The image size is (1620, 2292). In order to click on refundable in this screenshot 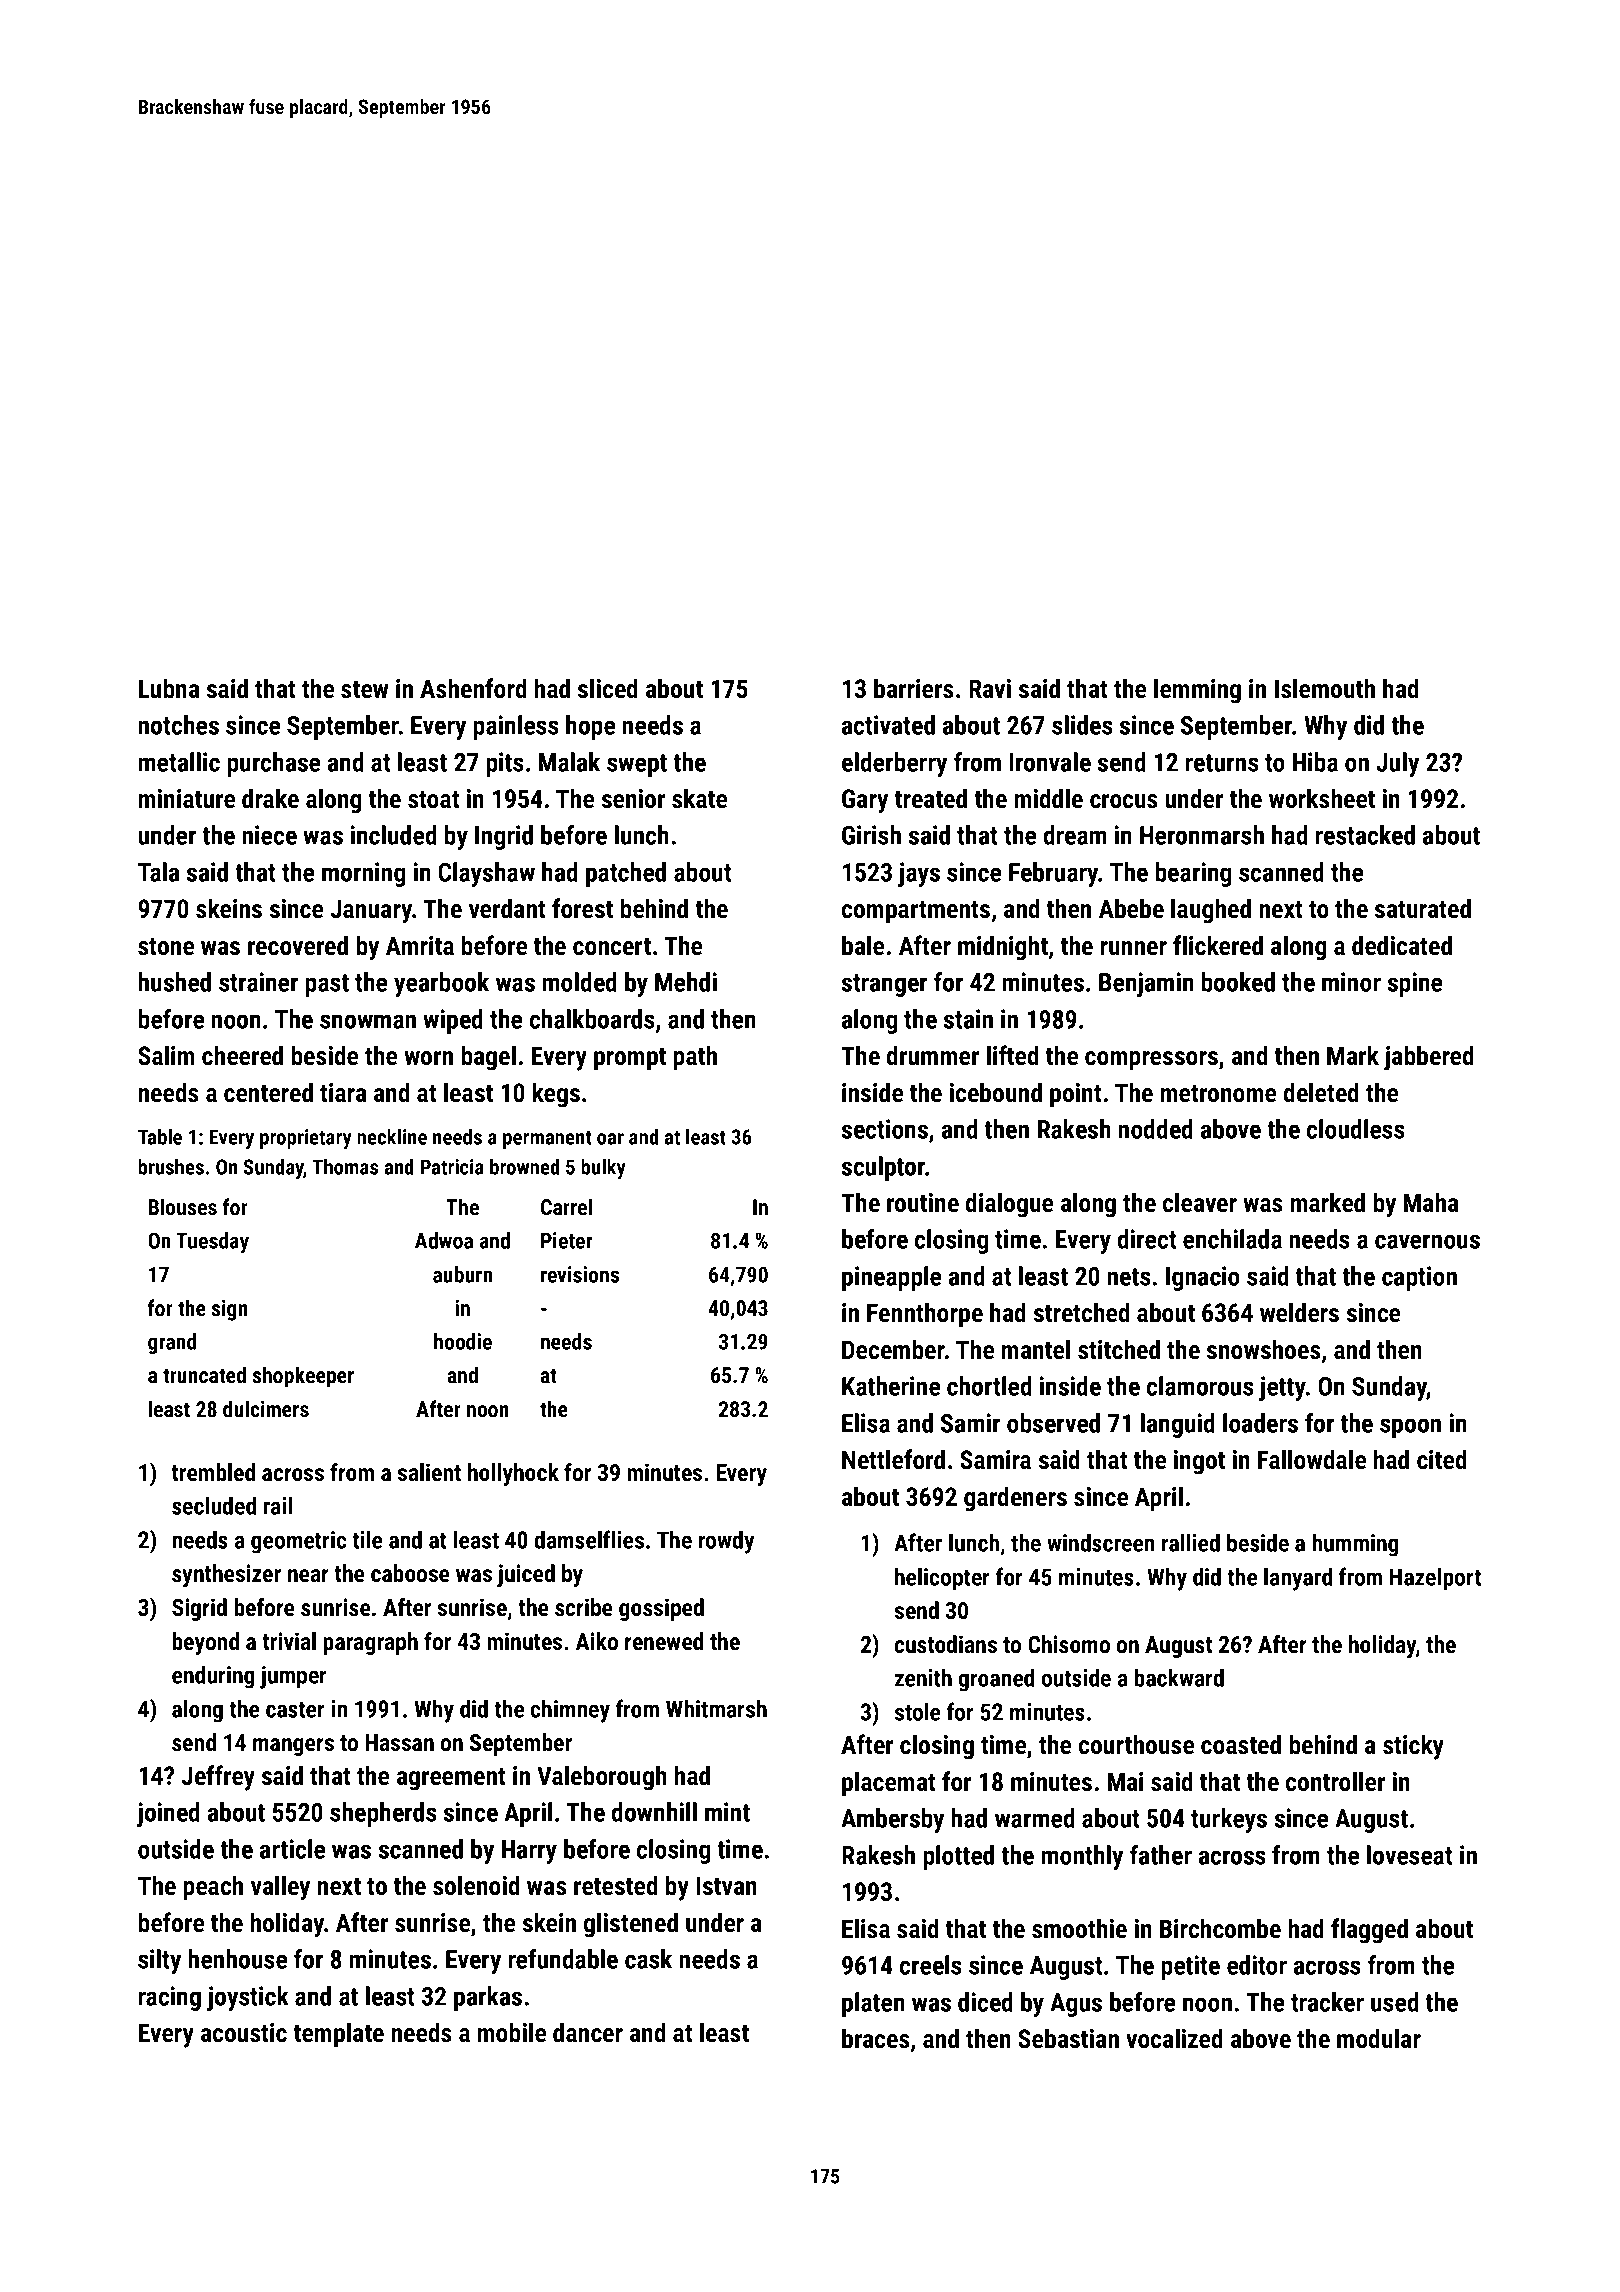, I will do `click(563, 1959)`.
